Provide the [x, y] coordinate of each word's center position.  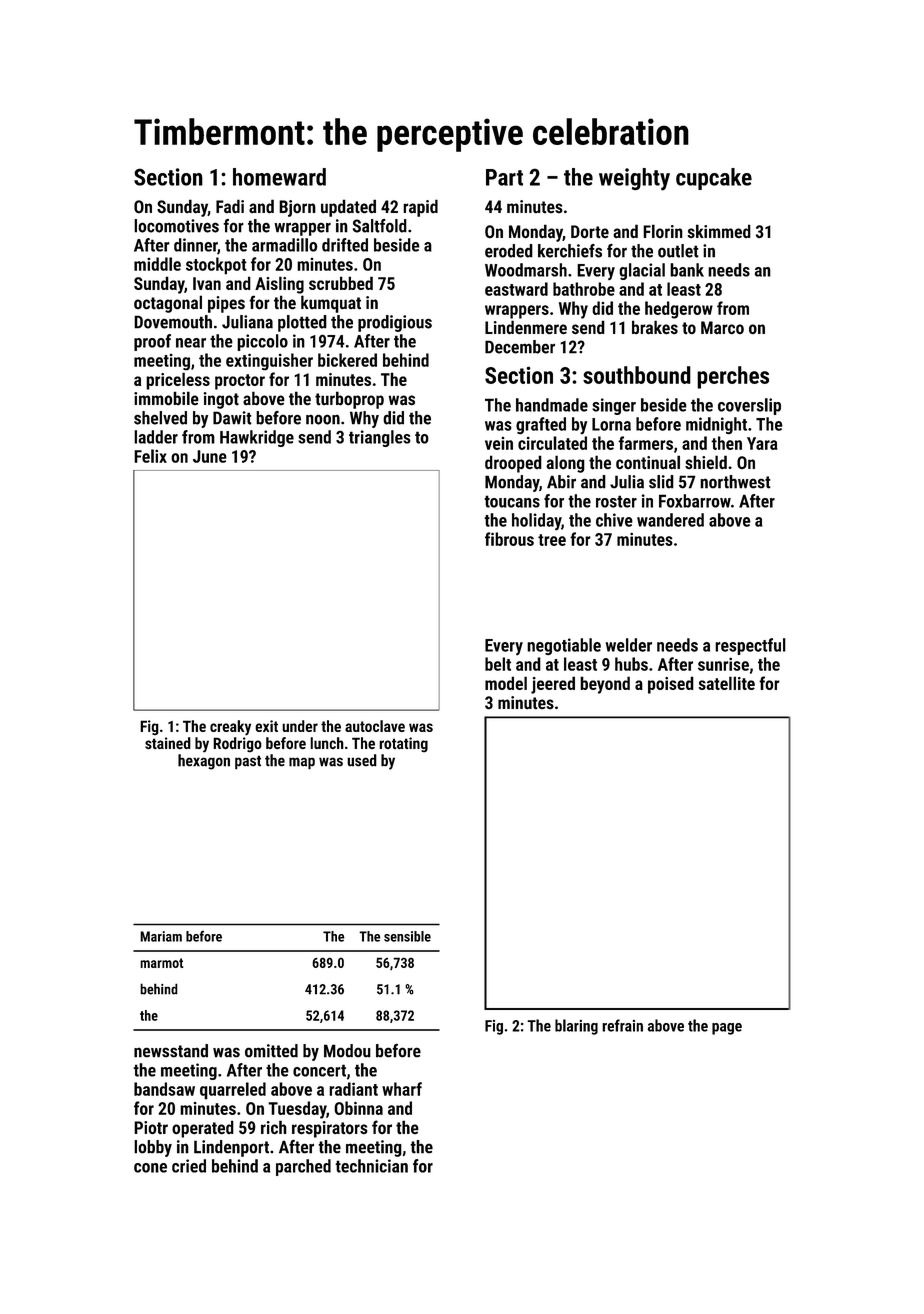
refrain [622, 1025]
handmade [552, 405]
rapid [420, 208]
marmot [161, 963]
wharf [402, 1089]
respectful [750, 646]
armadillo [285, 245]
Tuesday [297, 1110]
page [727, 1029]
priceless [178, 381]
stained [168, 743]
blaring [576, 1027]
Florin [663, 231]
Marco [722, 327]
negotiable [564, 646]
